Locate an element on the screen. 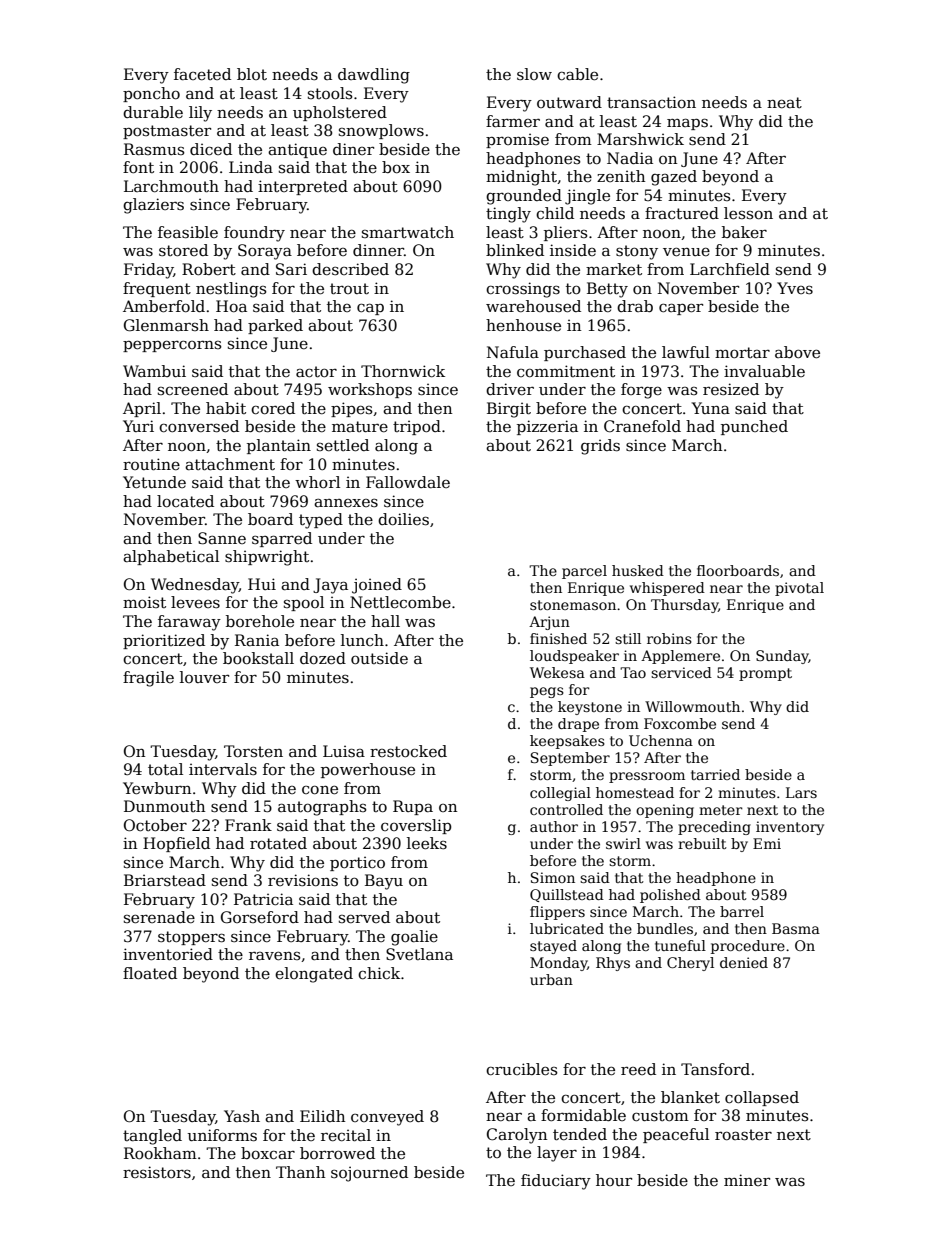 The width and height of the screenshot is (952, 1233). mortar is located at coordinates (742, 352).
